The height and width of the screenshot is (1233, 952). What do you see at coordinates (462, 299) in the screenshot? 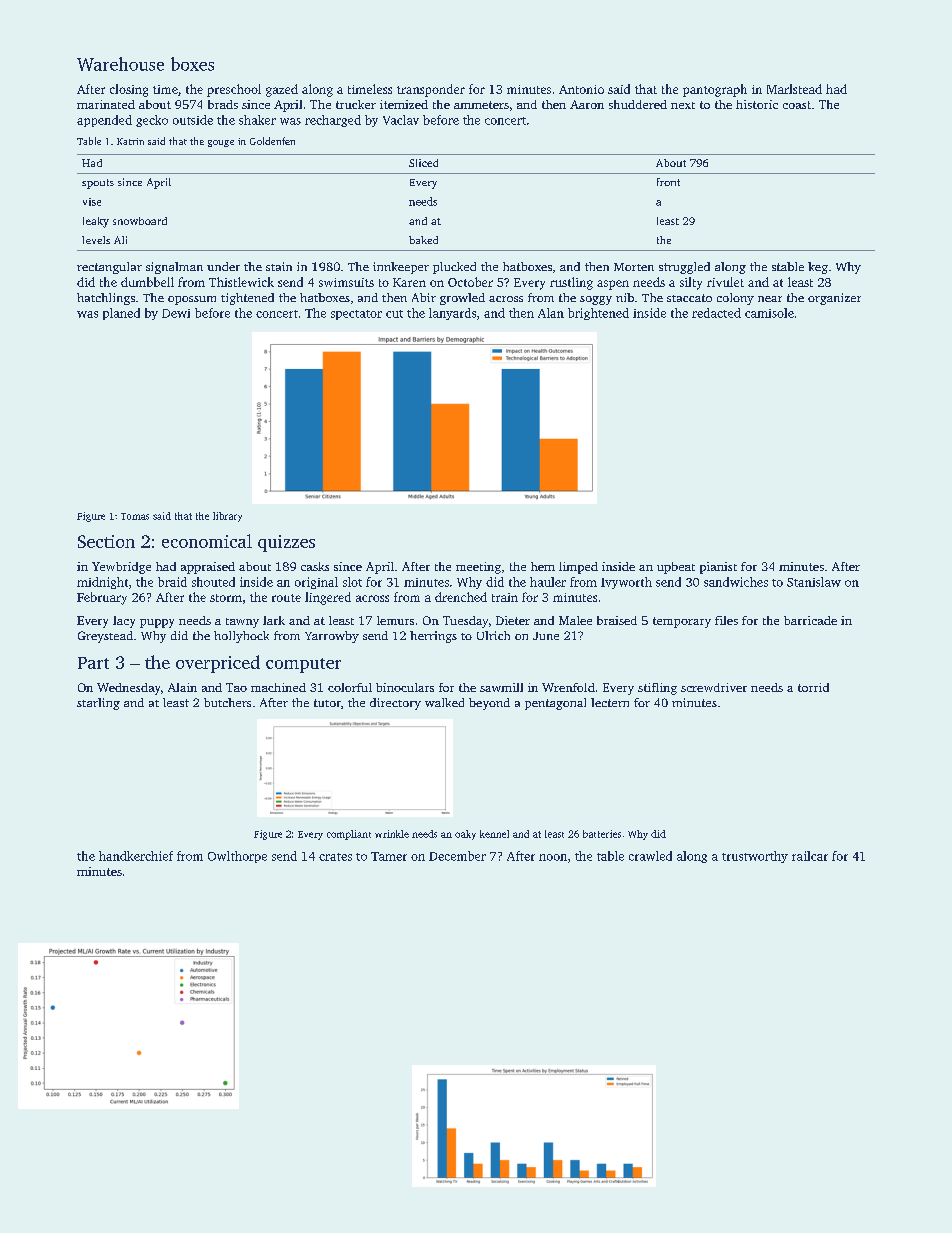
I see `growled` at bounding box center [462, 299].
